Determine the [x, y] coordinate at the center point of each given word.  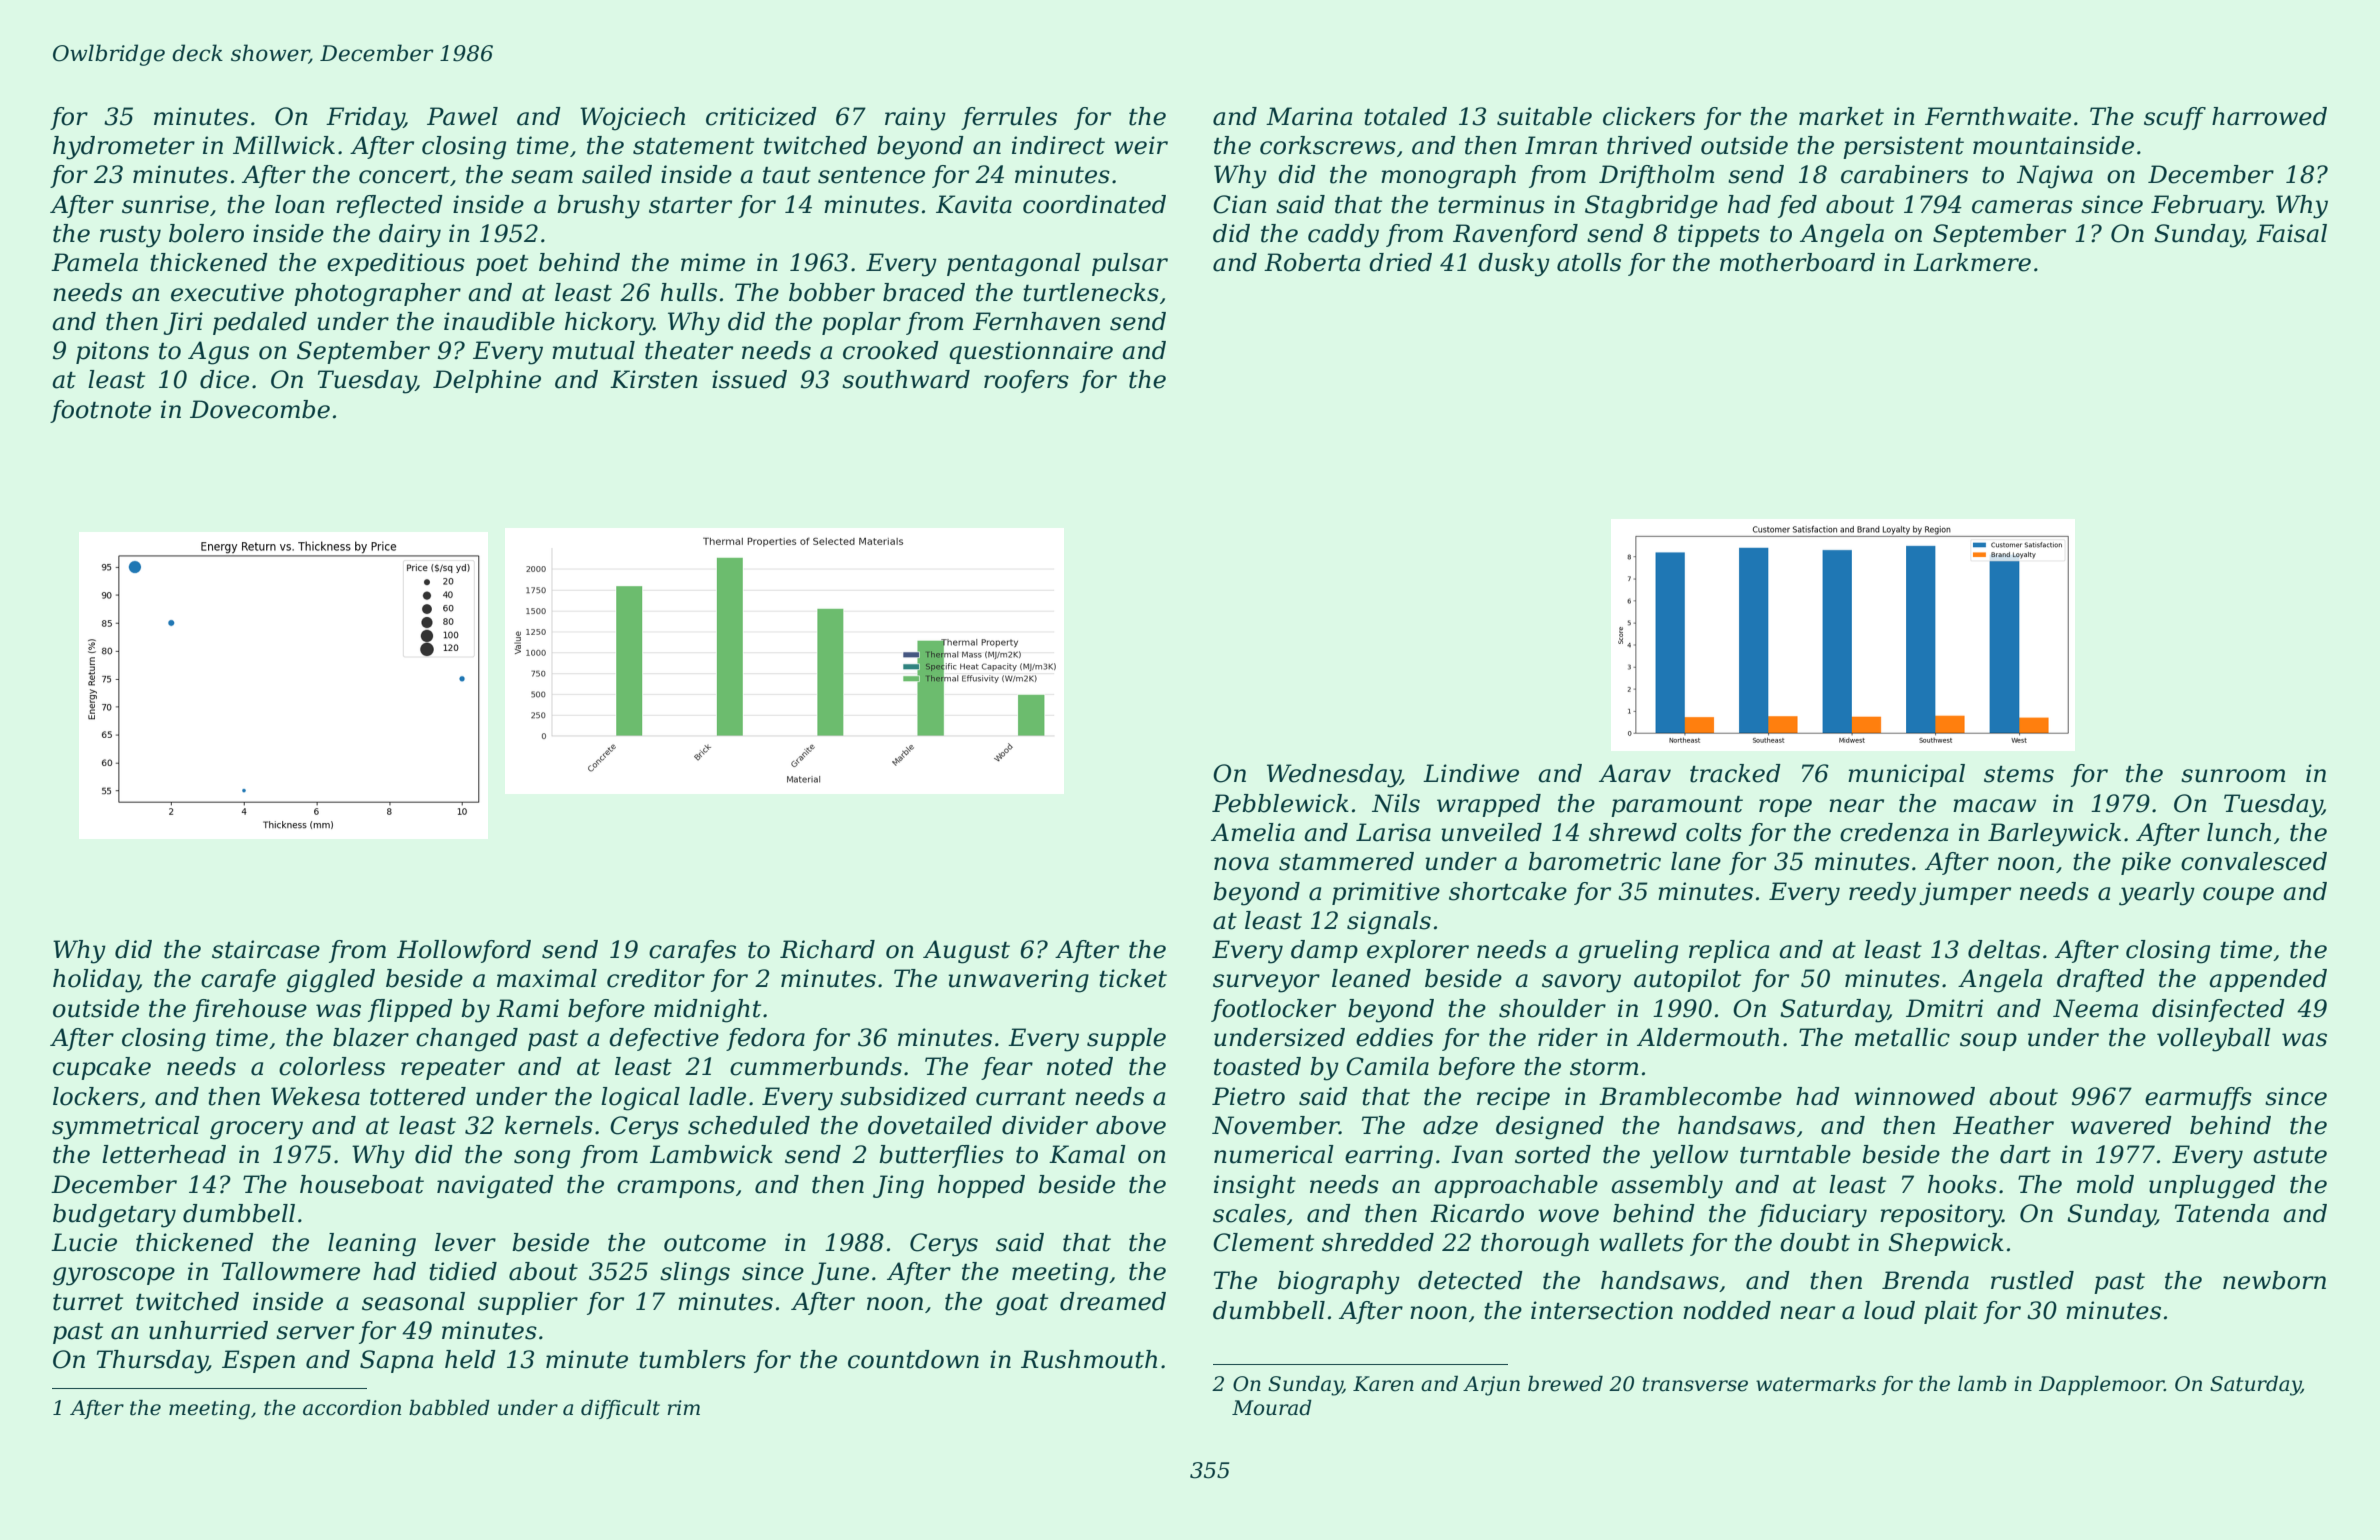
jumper [1965, 894]
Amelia [1253, 832]
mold [2105, 1184]
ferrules [1009, 118]
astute [2290, 1155]
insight [1255, 1187]
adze [1450, 1125]
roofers [1026, 381]
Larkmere [1972, 262]
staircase [266, 949]
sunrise [165, 204]
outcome [715, 1243]
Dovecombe [260, 409]
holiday [96, 981]
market [1841, 116]
